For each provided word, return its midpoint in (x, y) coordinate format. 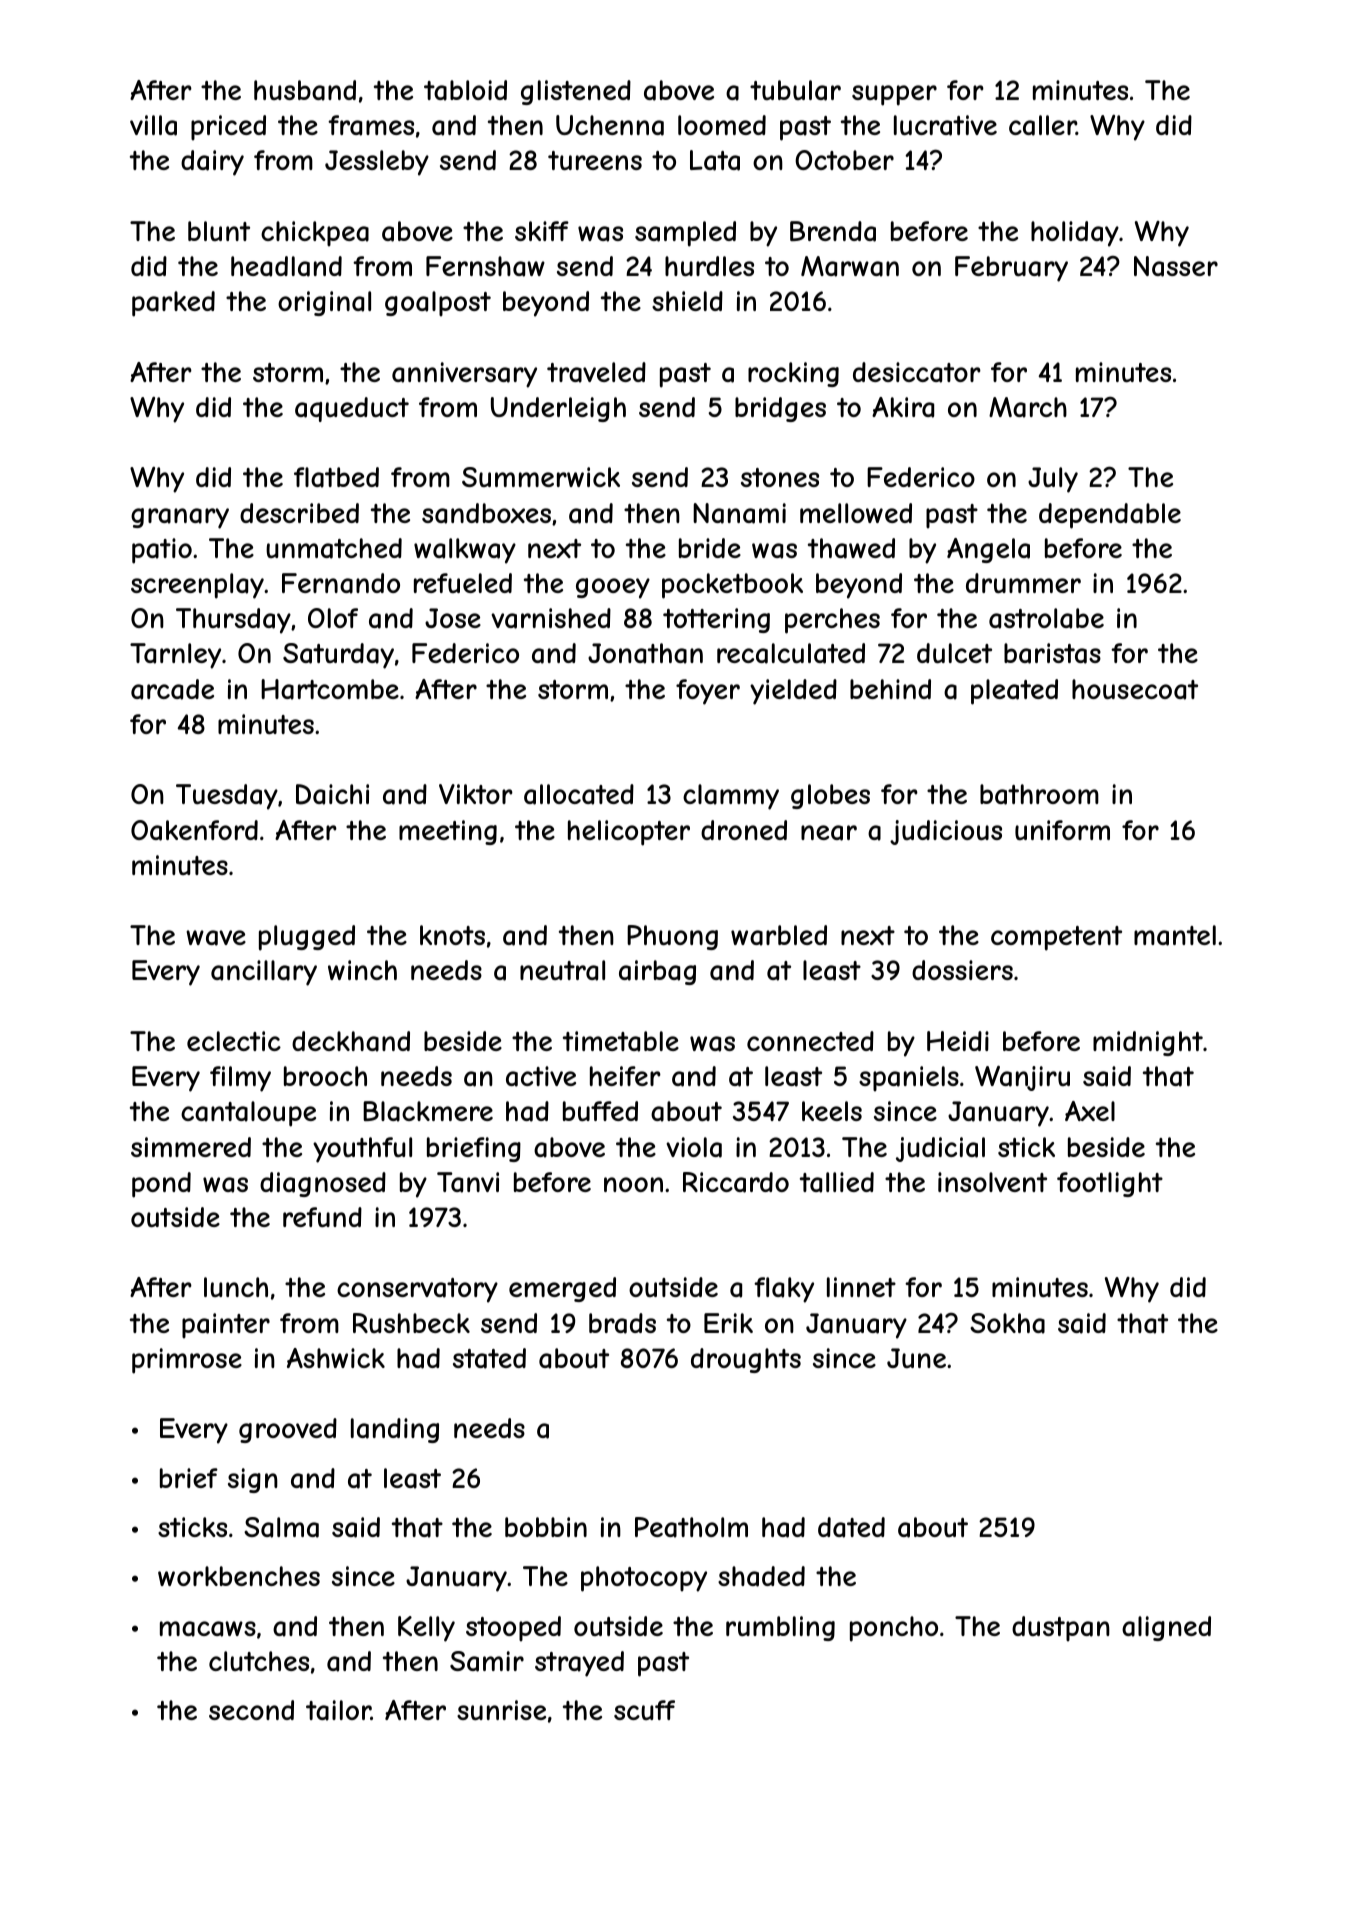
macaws (208, 1629)
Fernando (341, 583)
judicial (940, 1149)
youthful (362, 1150)
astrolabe (1046, 618)
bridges (780, 409)
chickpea (315, 234)
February (1011, 269)
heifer (625, 1076)
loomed (722, 125)
